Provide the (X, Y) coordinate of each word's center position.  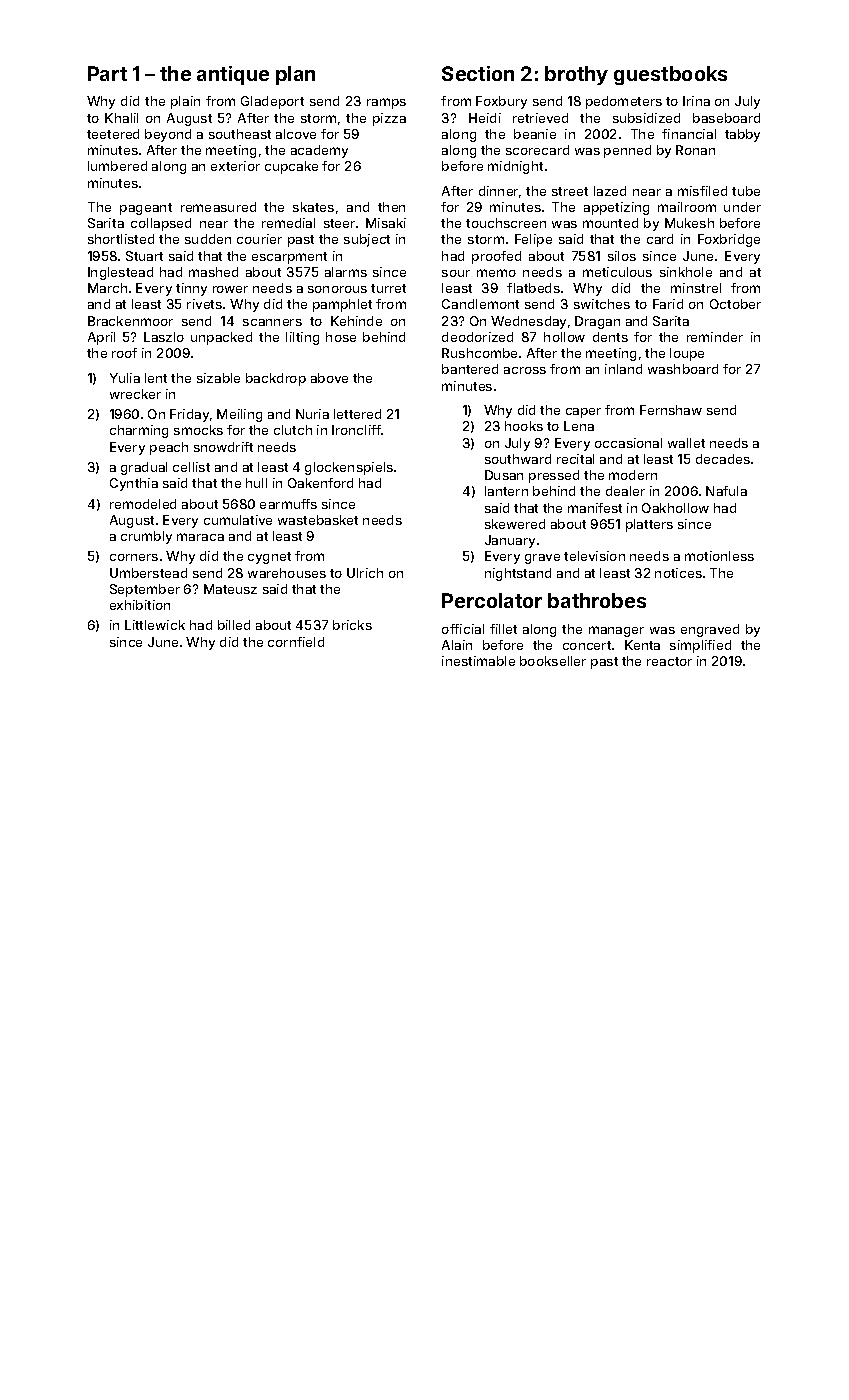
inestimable (478, 661)
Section (478, 73)
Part (107, 73)
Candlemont (480, 304)
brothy (576, 75)
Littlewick (155, 625)
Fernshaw (671, 410)
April (101, 338)
